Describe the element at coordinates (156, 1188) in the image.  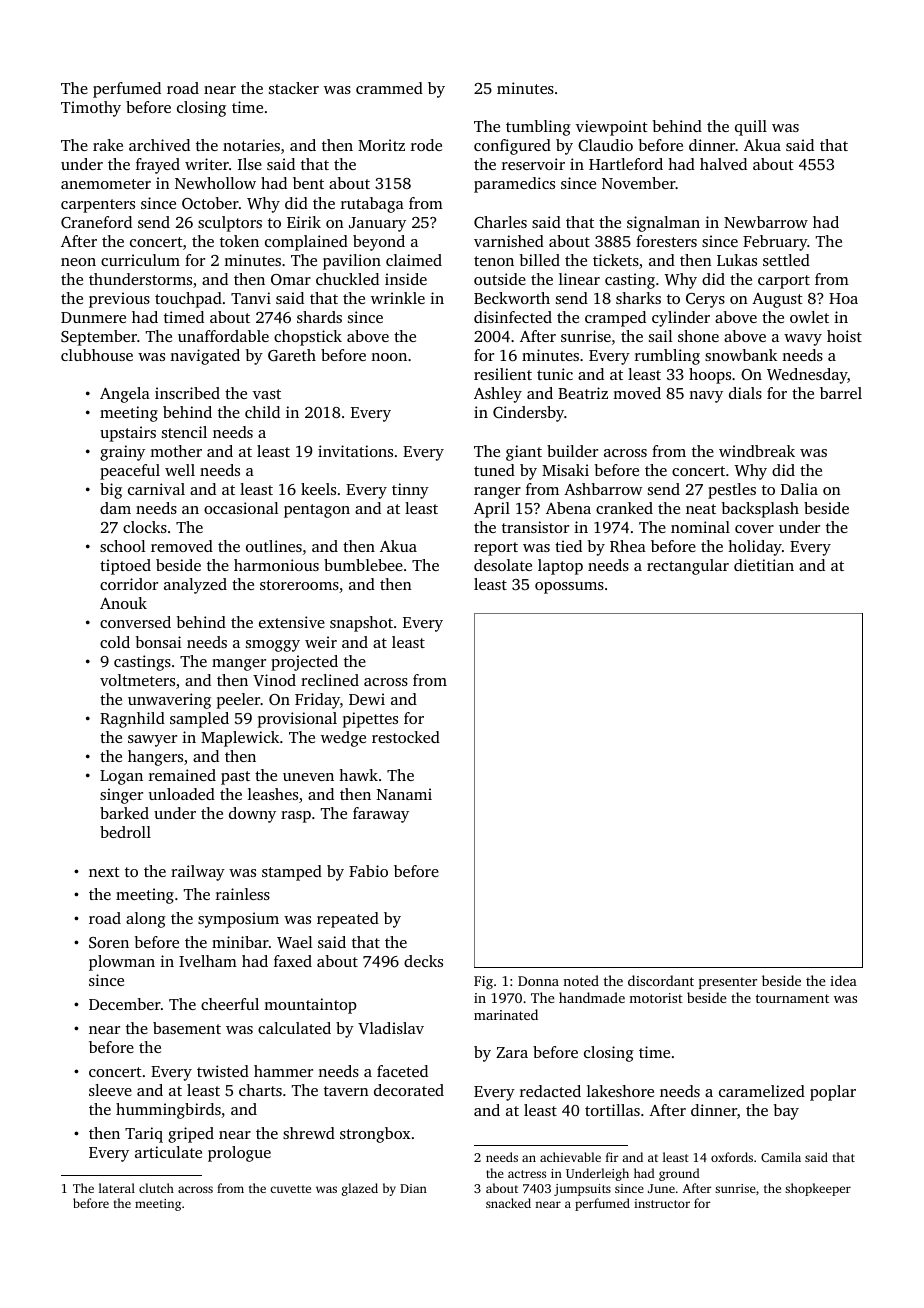
I see `clutch` at that location.
